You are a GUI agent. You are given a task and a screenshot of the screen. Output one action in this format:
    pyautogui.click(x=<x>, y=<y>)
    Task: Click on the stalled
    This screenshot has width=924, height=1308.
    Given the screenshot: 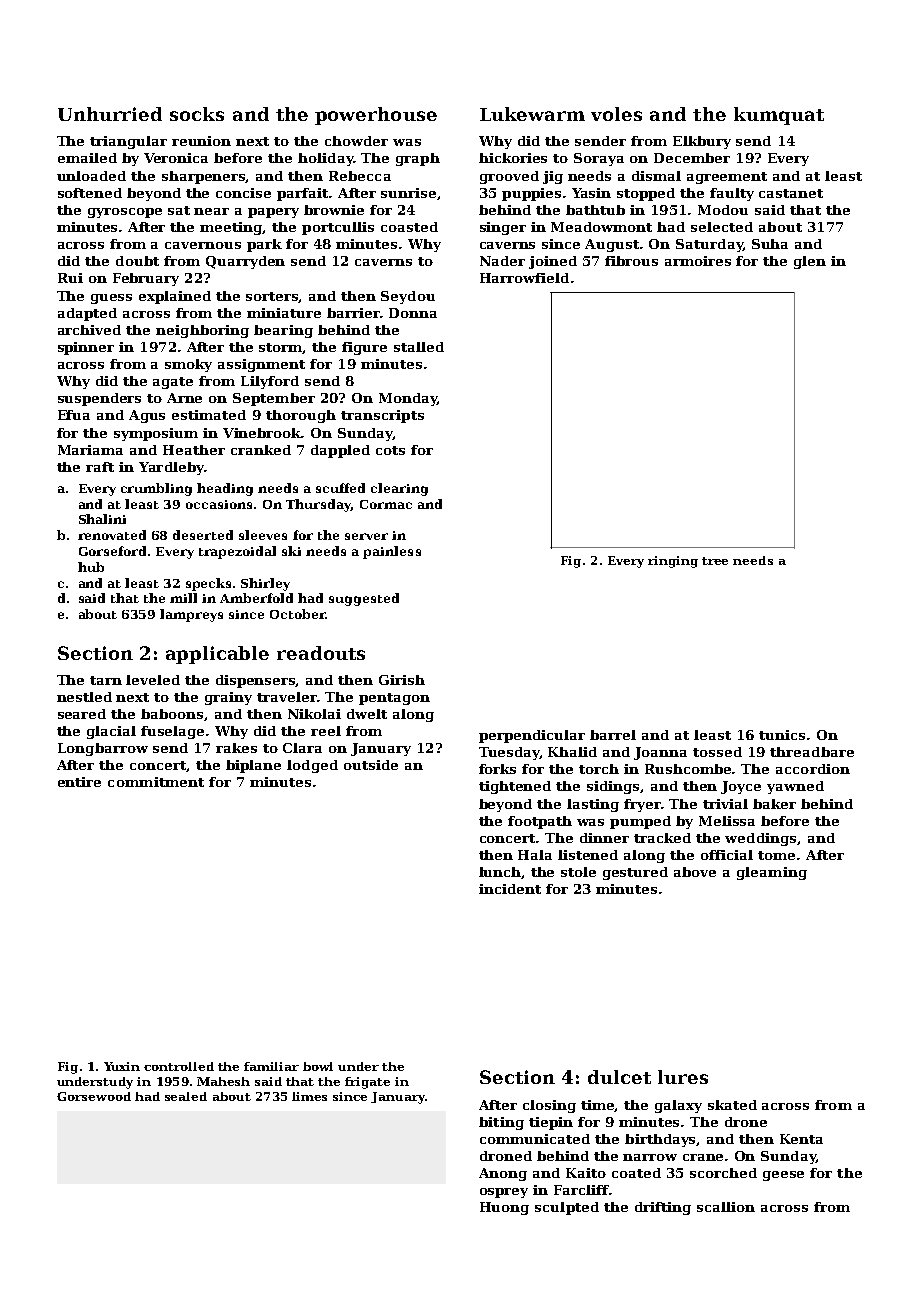 What is the action you would take?
    pyautogui.click(x=419, y=347)
